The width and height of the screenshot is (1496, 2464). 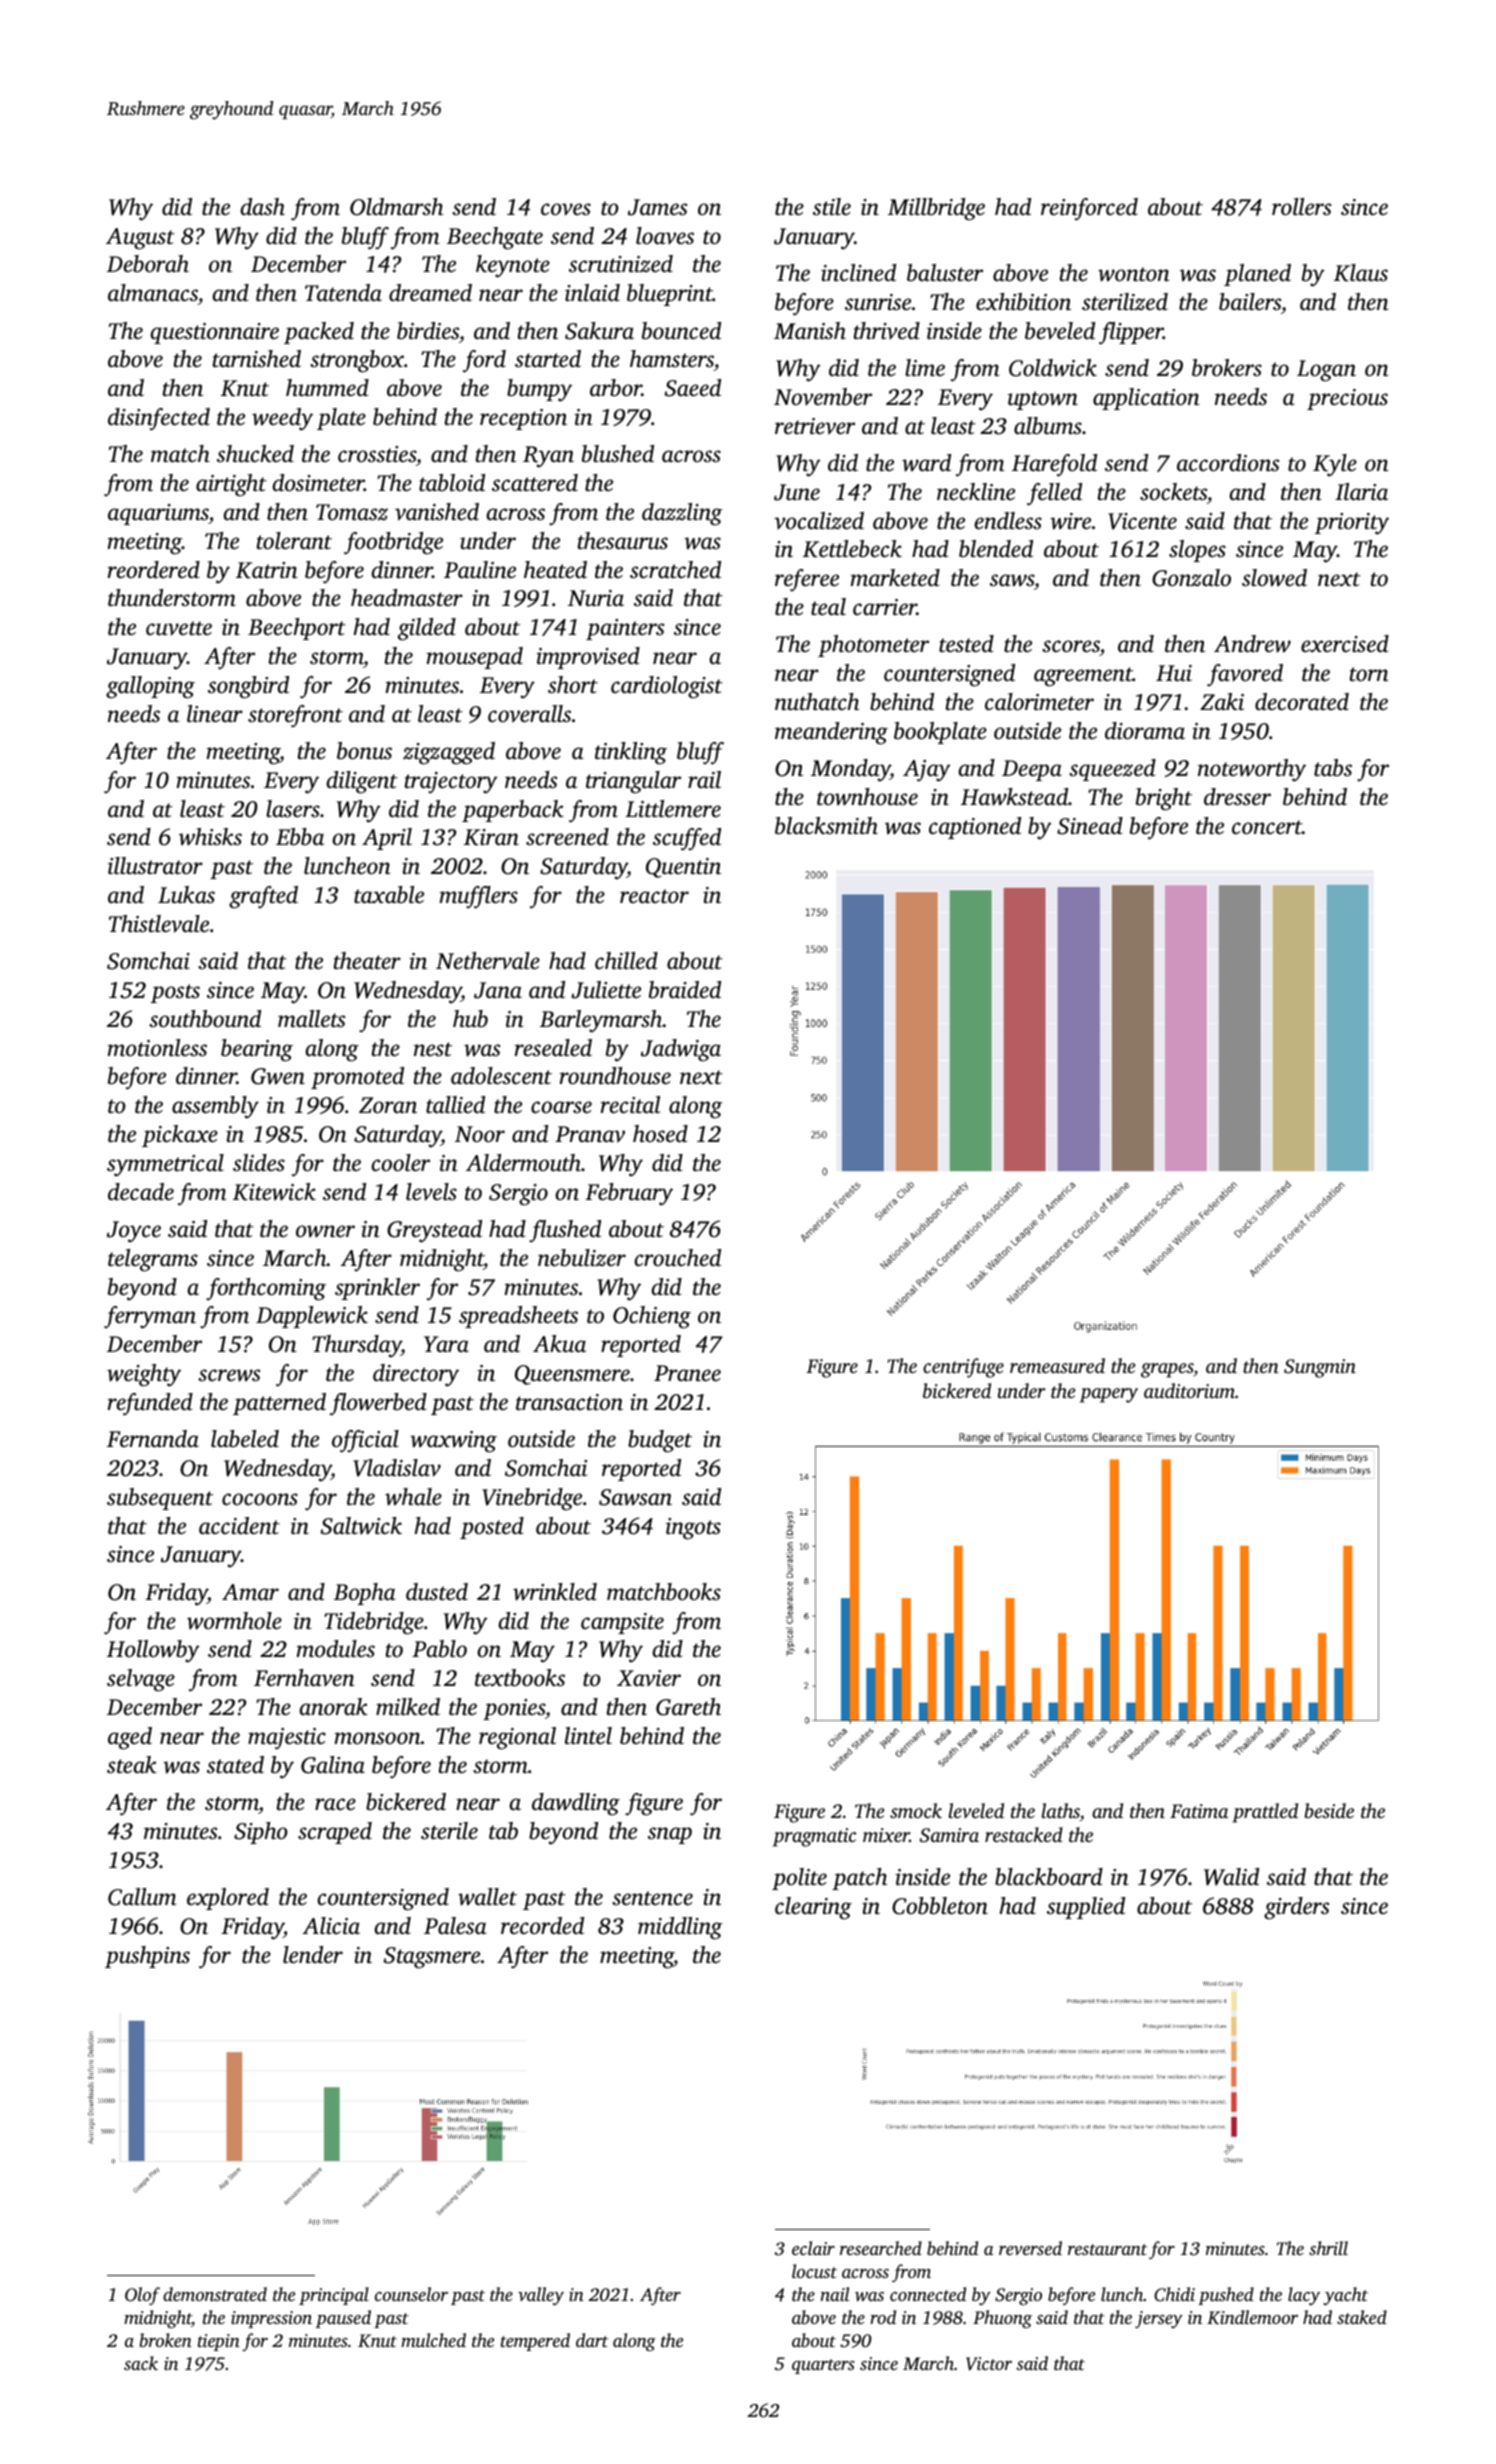 What do you see at coordinates (566, 209) in the screenshot?
I see `coves` at bounding box center [566, 209].
